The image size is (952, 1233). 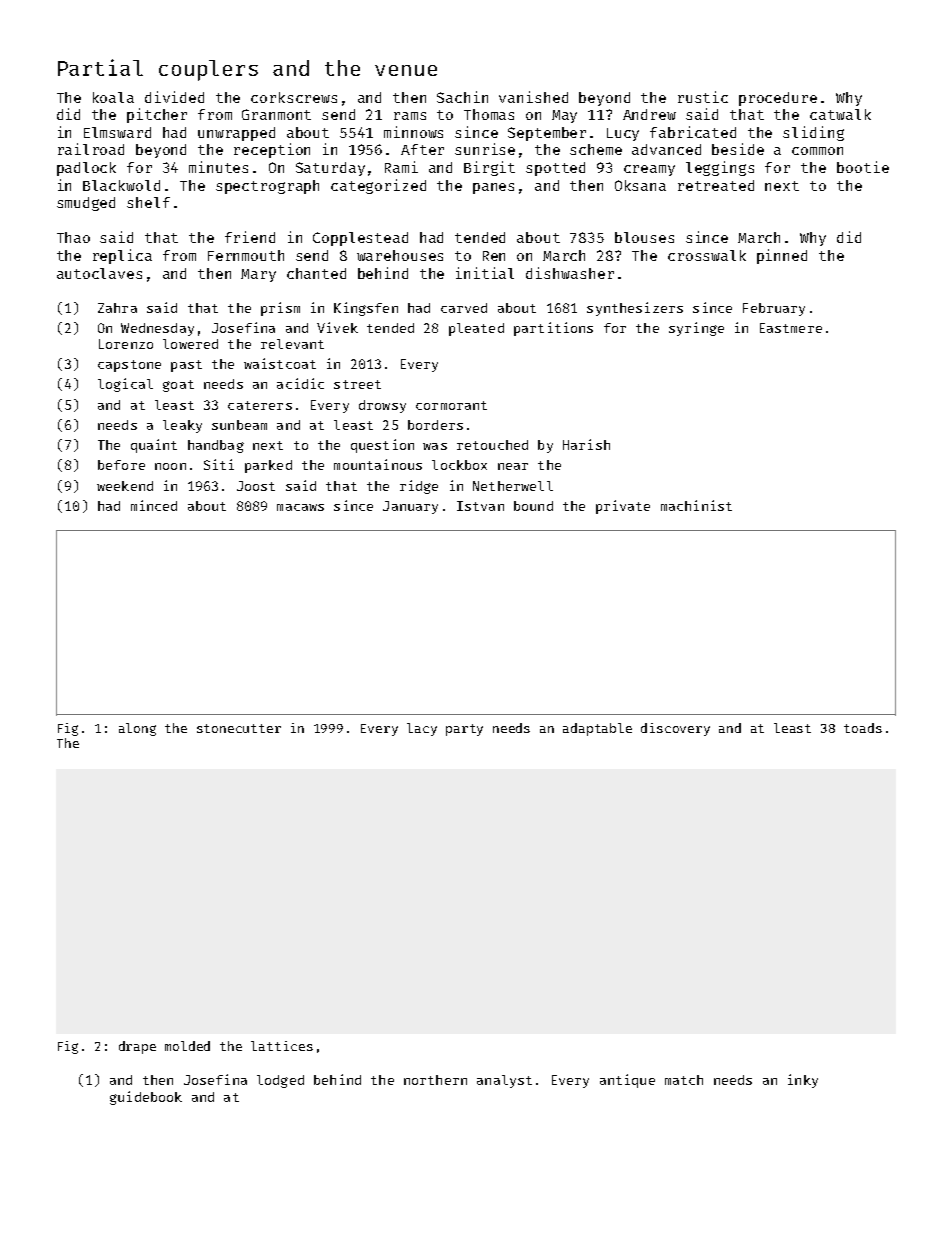 I want to click on northern, so click(x=435, y=1080).
